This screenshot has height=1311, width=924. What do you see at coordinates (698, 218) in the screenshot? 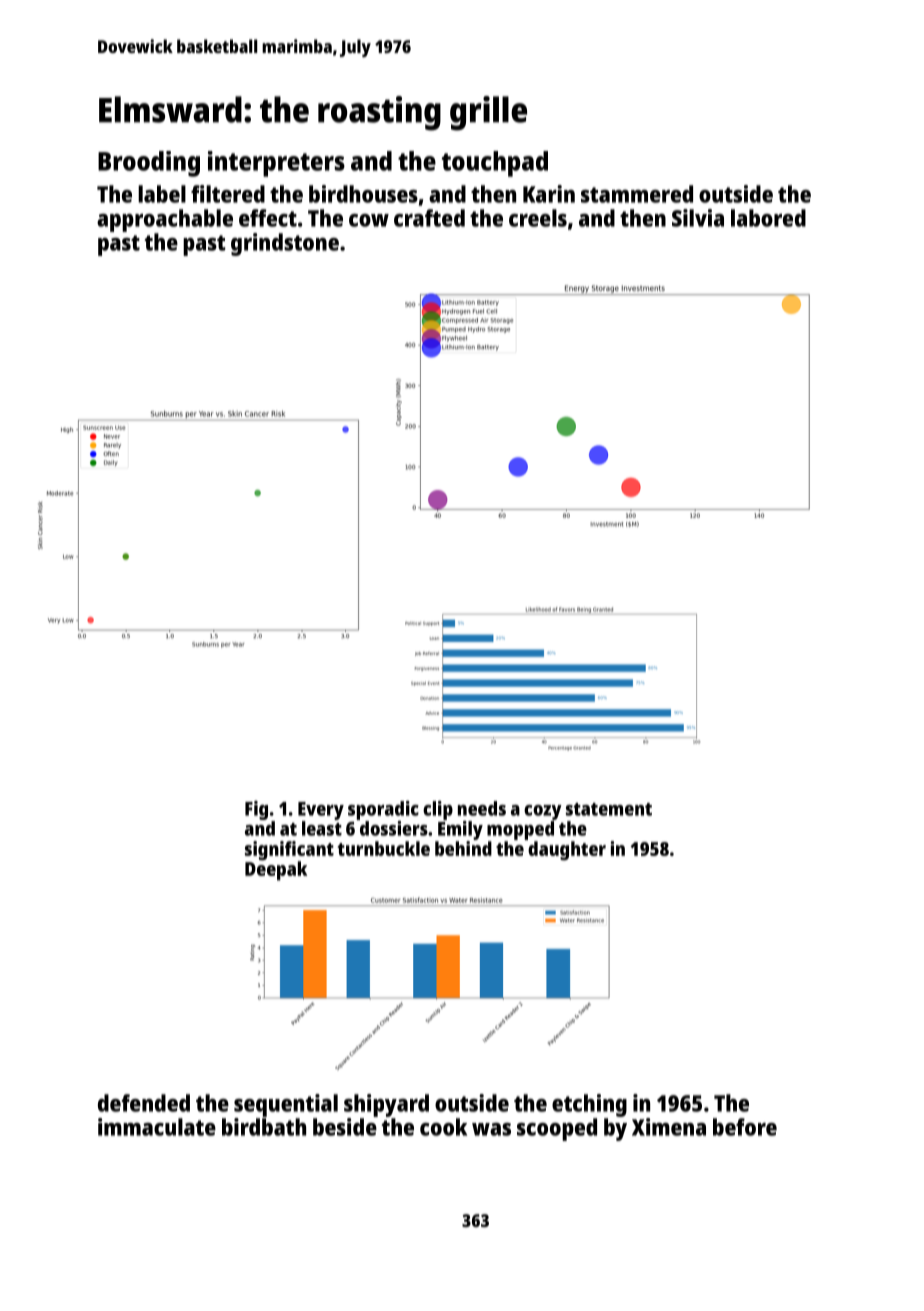
I see `Silvia` at bounding box center [698, 218].
